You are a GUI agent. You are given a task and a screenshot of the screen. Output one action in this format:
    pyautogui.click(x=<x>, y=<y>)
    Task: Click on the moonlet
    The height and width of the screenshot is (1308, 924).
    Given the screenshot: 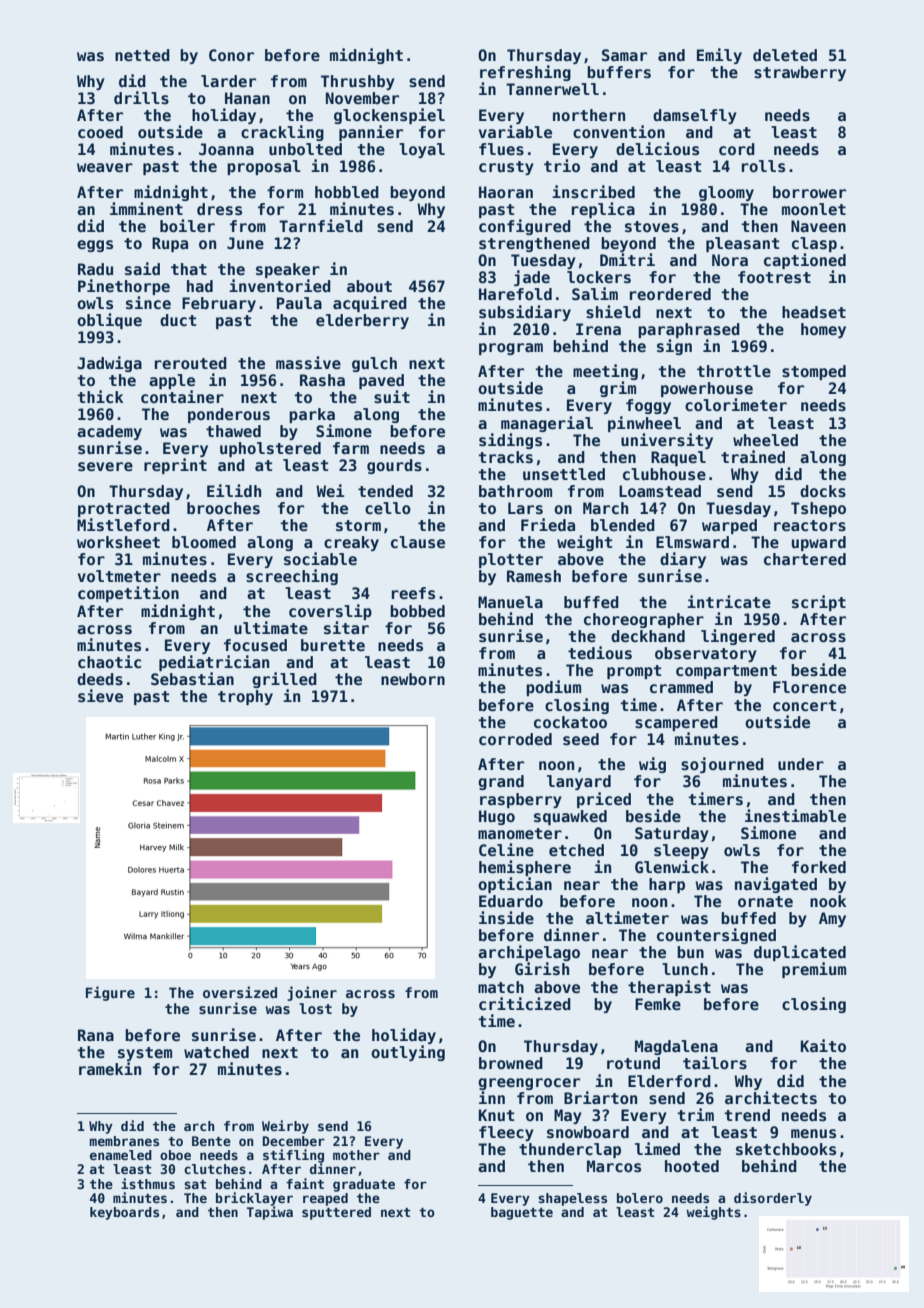 What is the action you would take?
    pyautogui.click(x=814, y=209)
